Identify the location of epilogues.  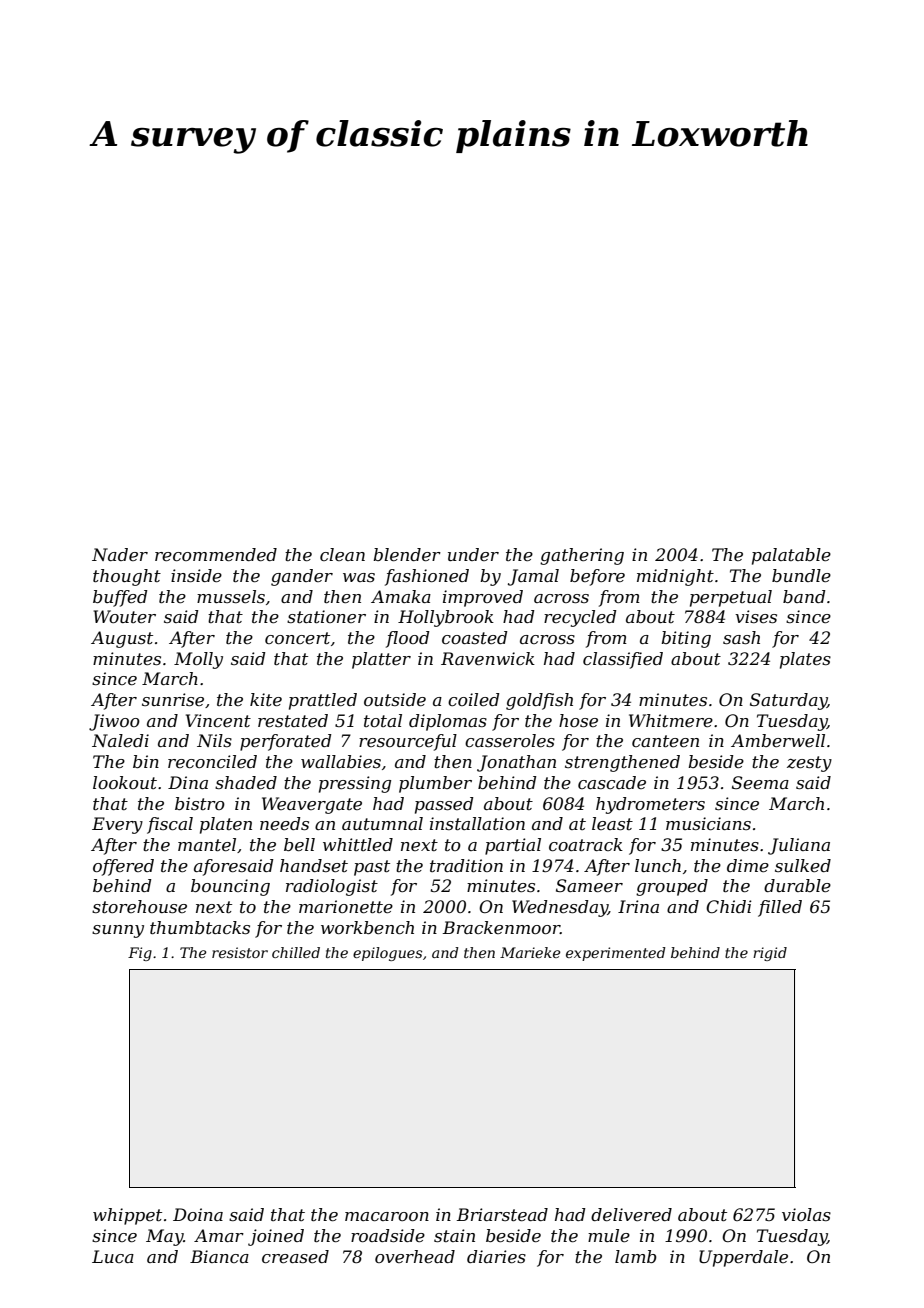
(387, 954).
